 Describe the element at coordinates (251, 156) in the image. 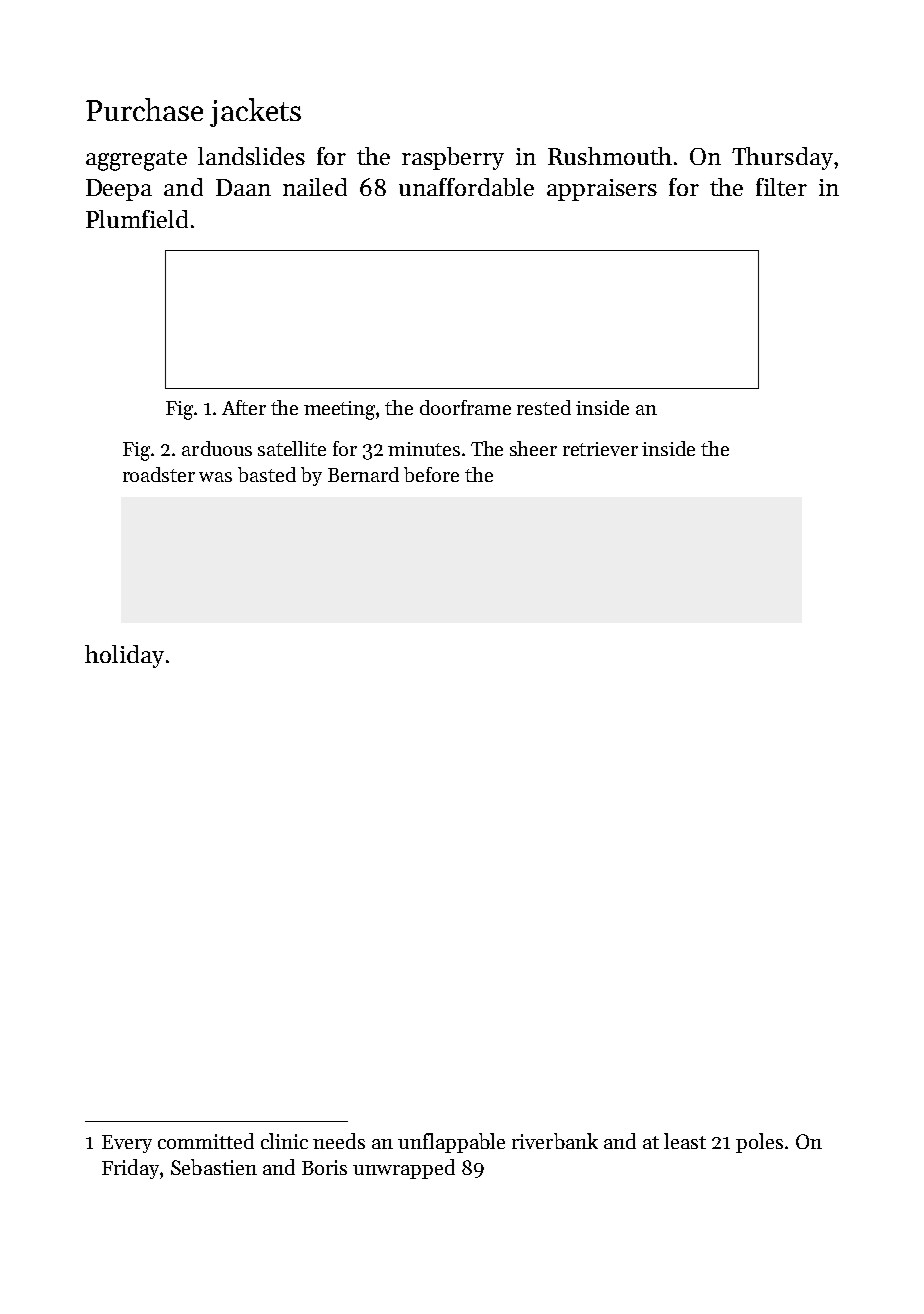

I see `landslides` at that location.
